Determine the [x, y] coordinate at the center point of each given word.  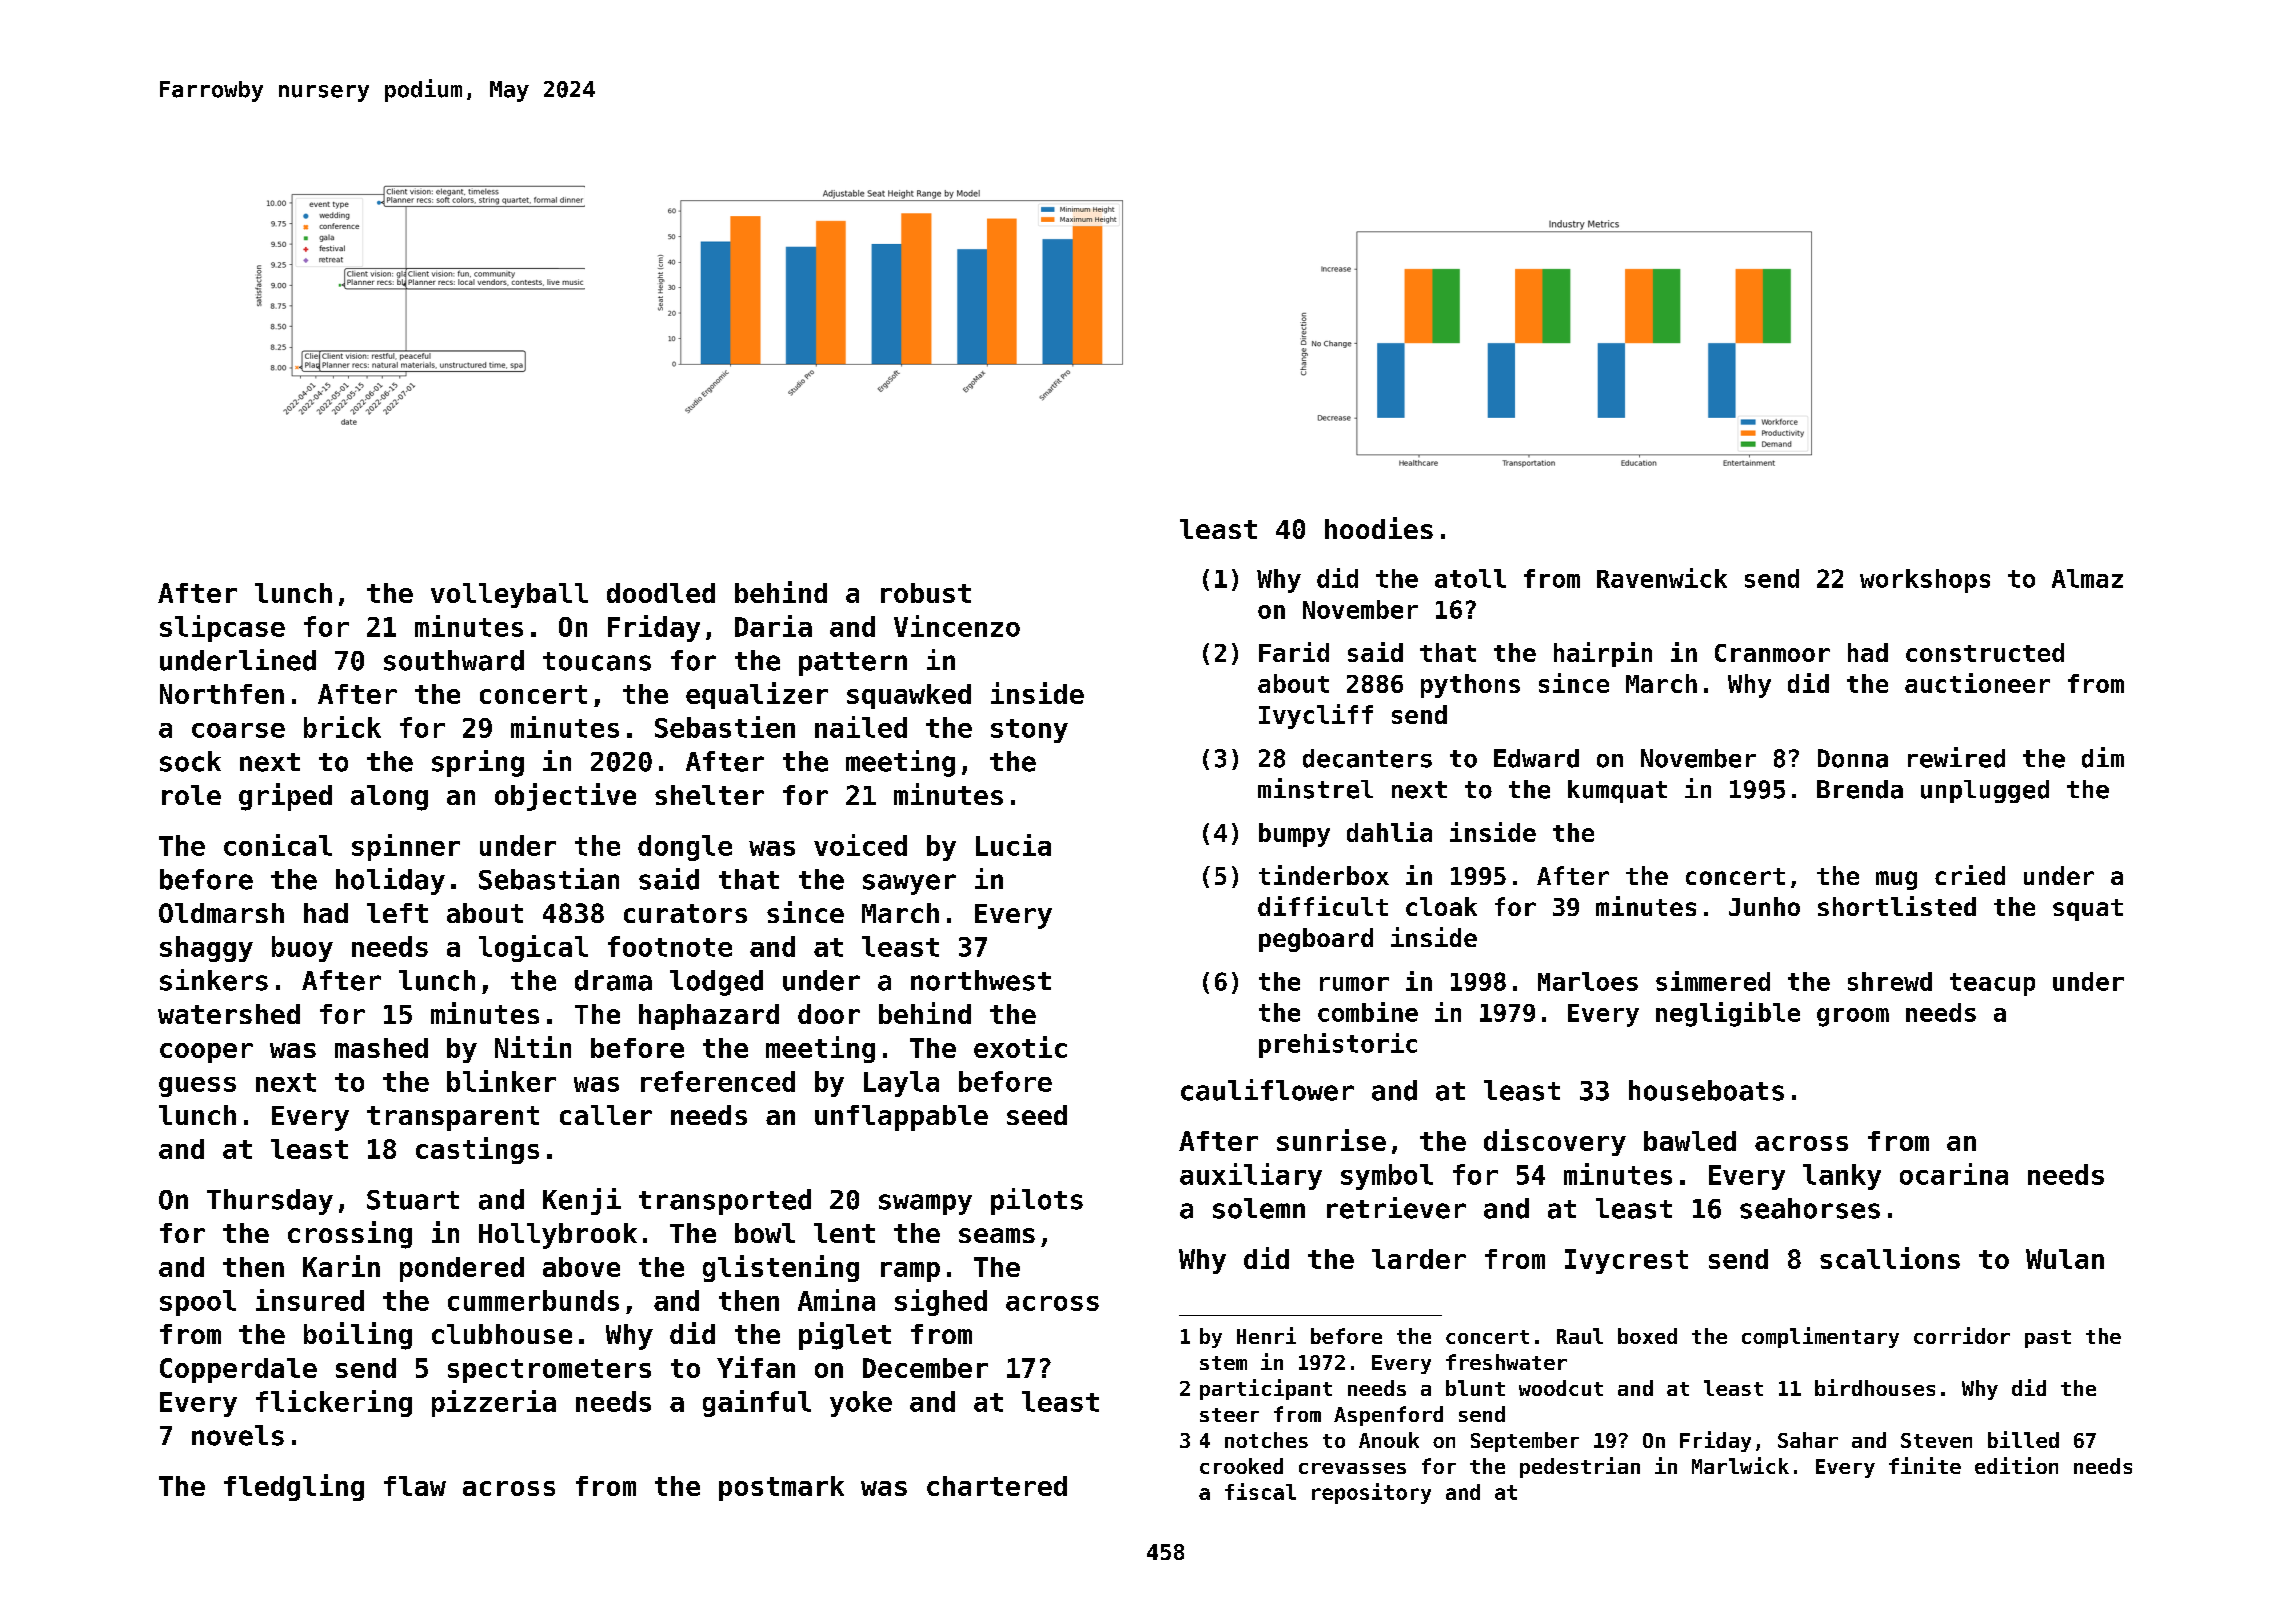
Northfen [222, 694]
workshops [1925, 581]
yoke [861, 1404]
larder [1419, 1259]
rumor [1354, 984]
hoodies [1379, 528]
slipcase [222, 628]
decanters [1367, 758]
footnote [670, 946]
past [2048, 1339]
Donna [1853, 758]
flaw [415, 1486]
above [581, 1267]
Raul [1580, 1336]
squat [2088, 910]
